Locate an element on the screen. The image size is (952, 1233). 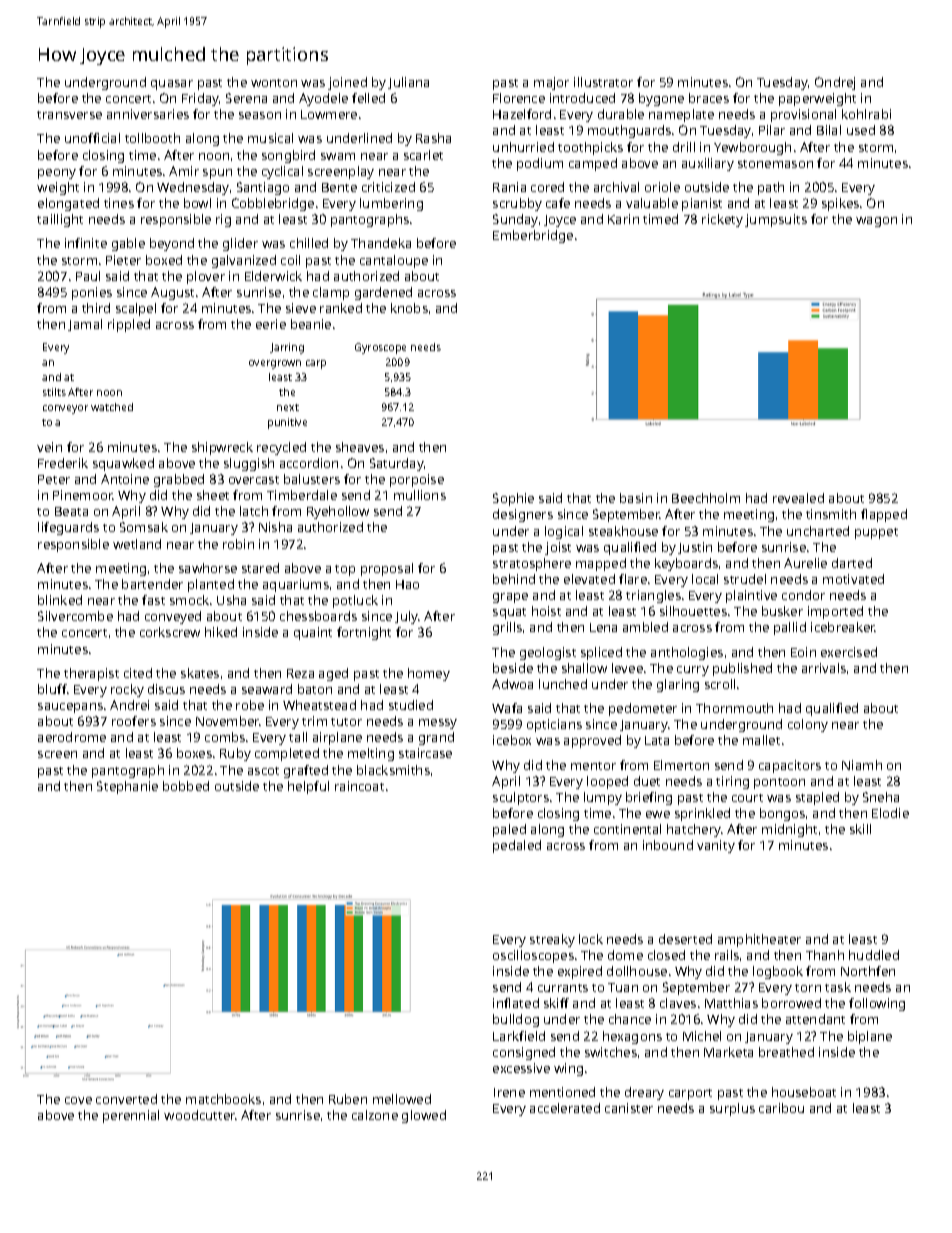
wonton is located at coordinates (274, 83).
